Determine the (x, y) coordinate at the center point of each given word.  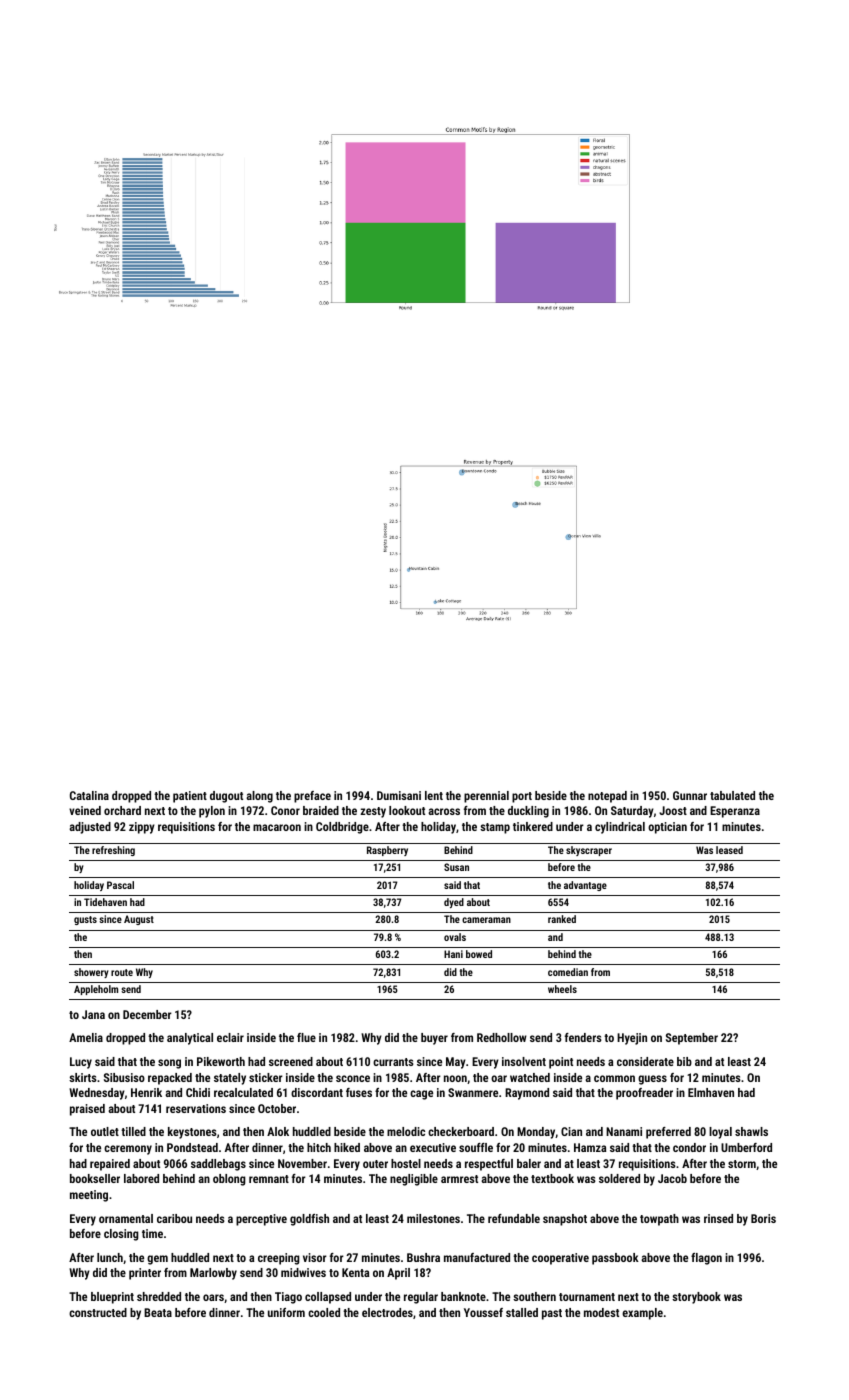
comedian (568, 972)
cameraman (486, 920)
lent (434, 795)
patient (190, 797)
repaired (110, 1165)
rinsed (718, 1218)
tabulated (732, 795)
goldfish (309, 1220)
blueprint (112, 1298)
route (122, 972)
